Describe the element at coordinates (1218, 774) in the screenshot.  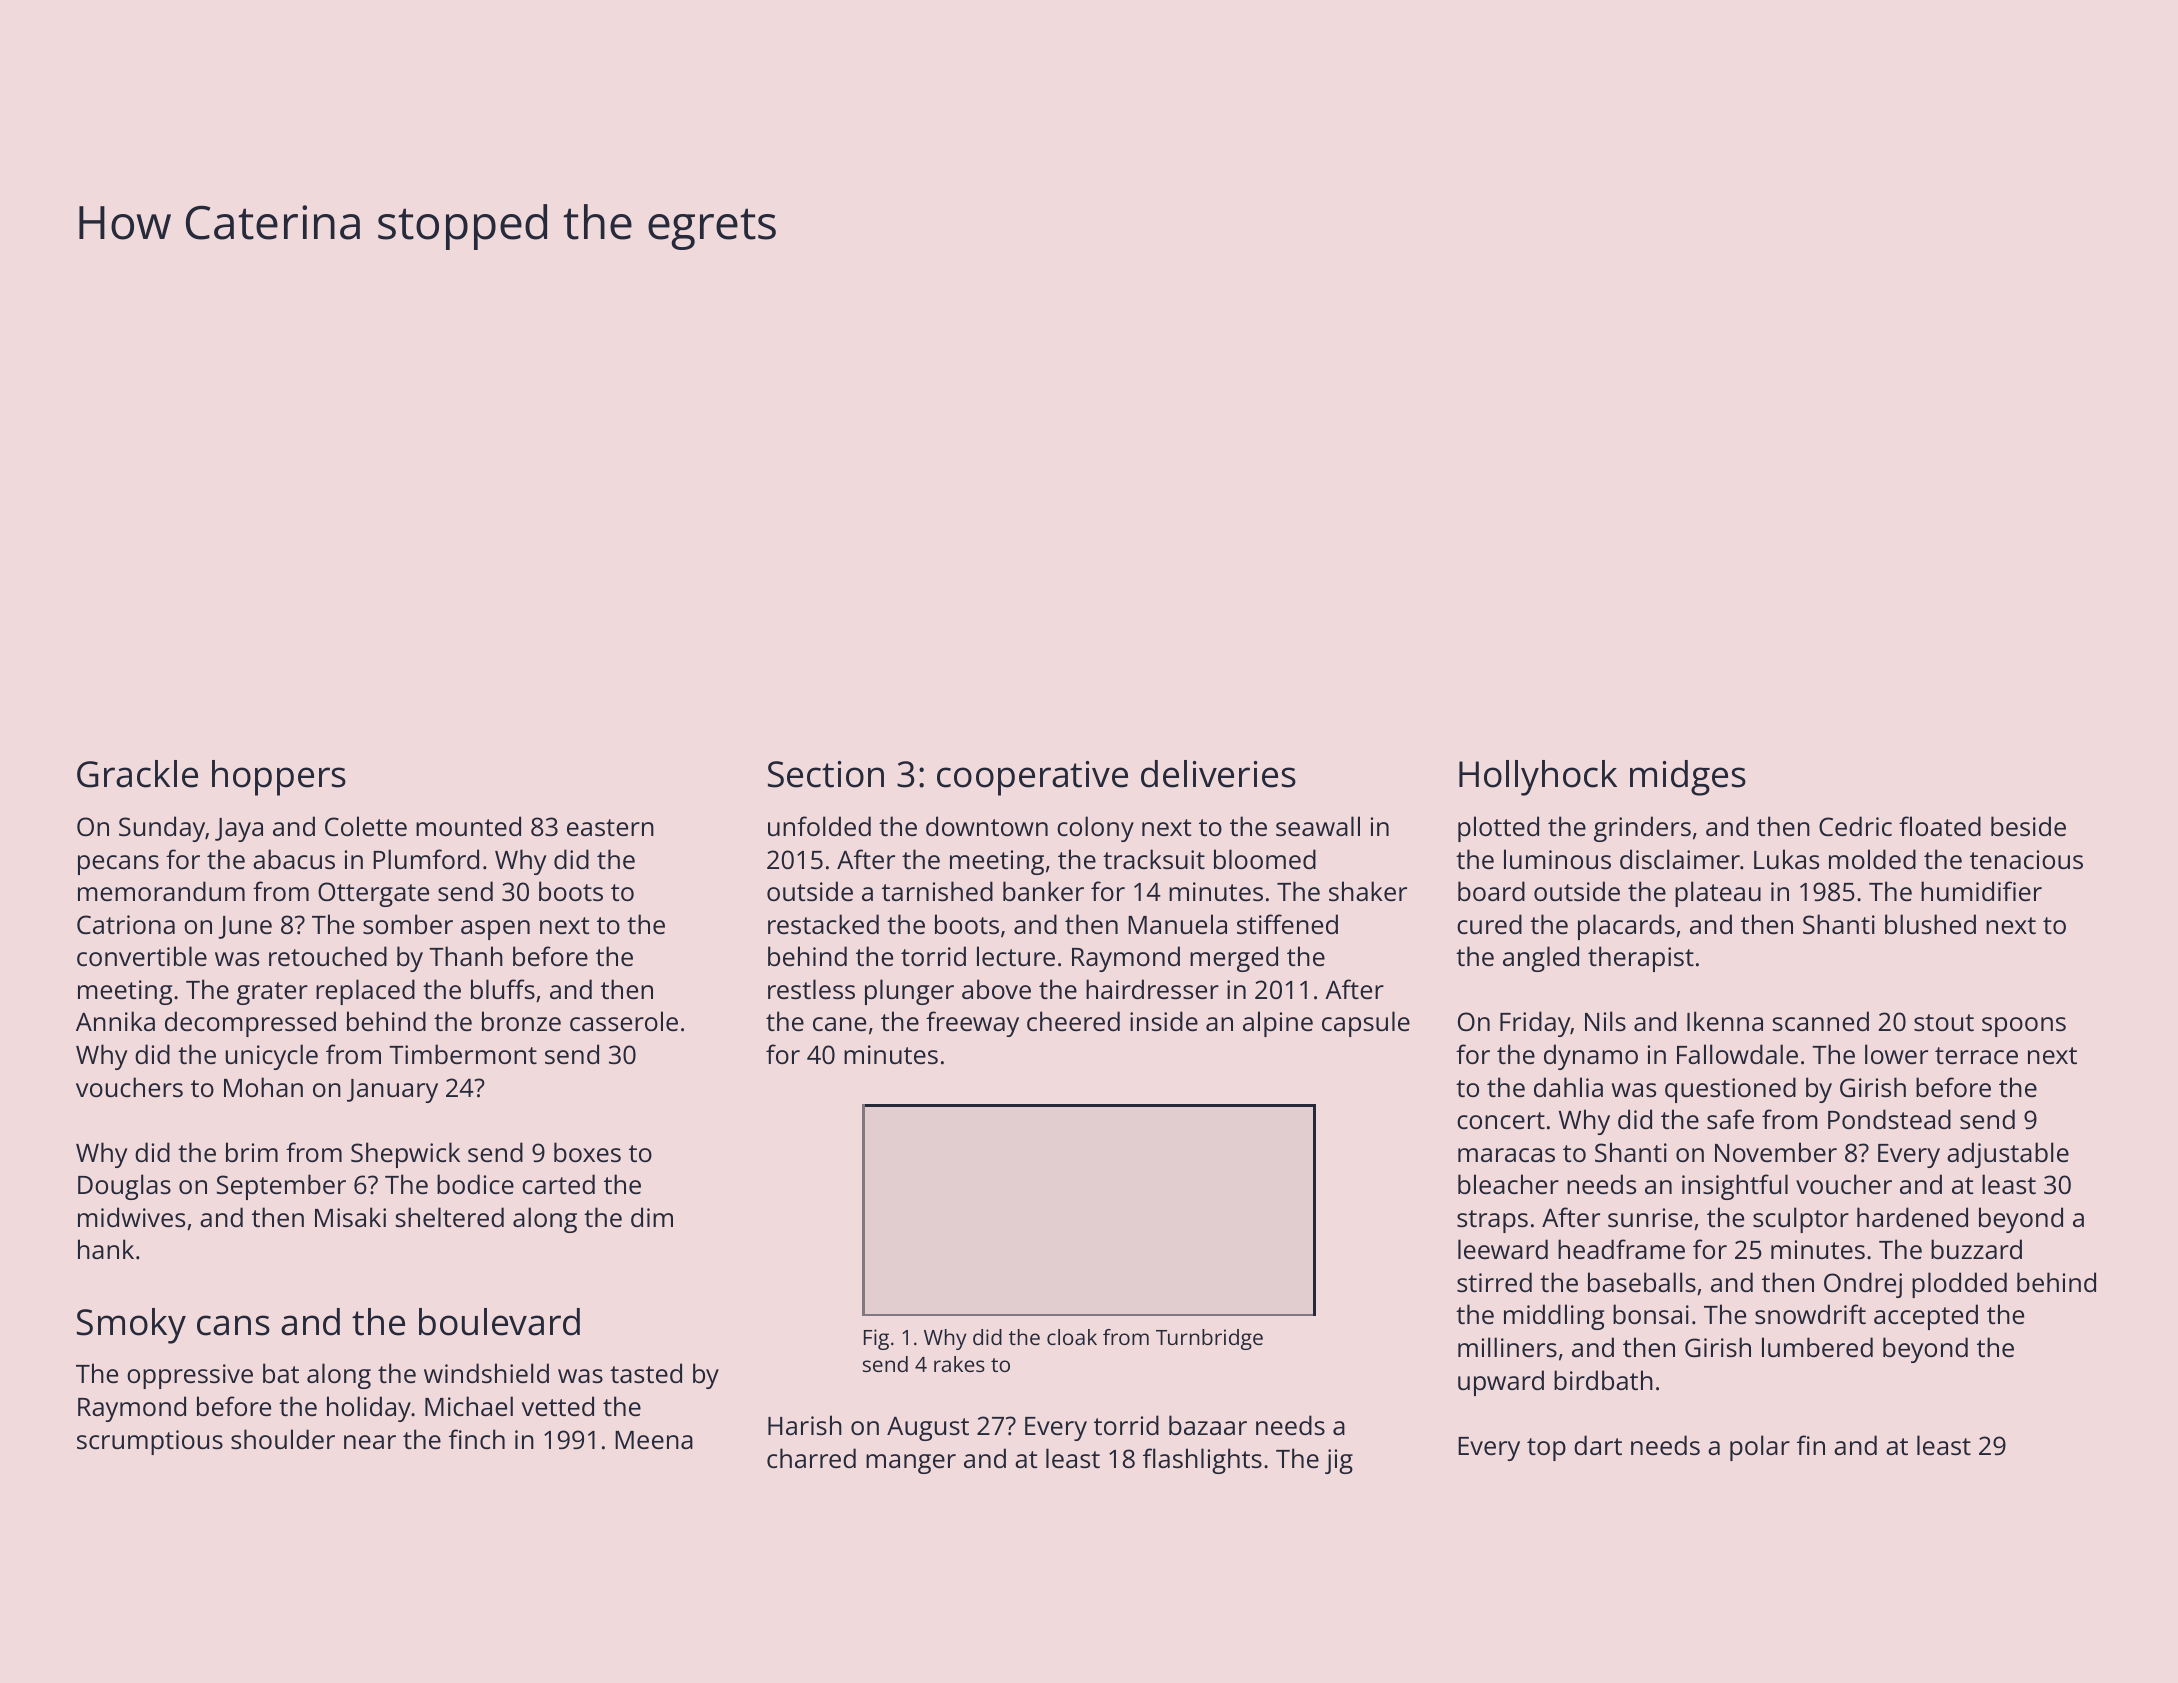
I see `deliveries` at that location.
